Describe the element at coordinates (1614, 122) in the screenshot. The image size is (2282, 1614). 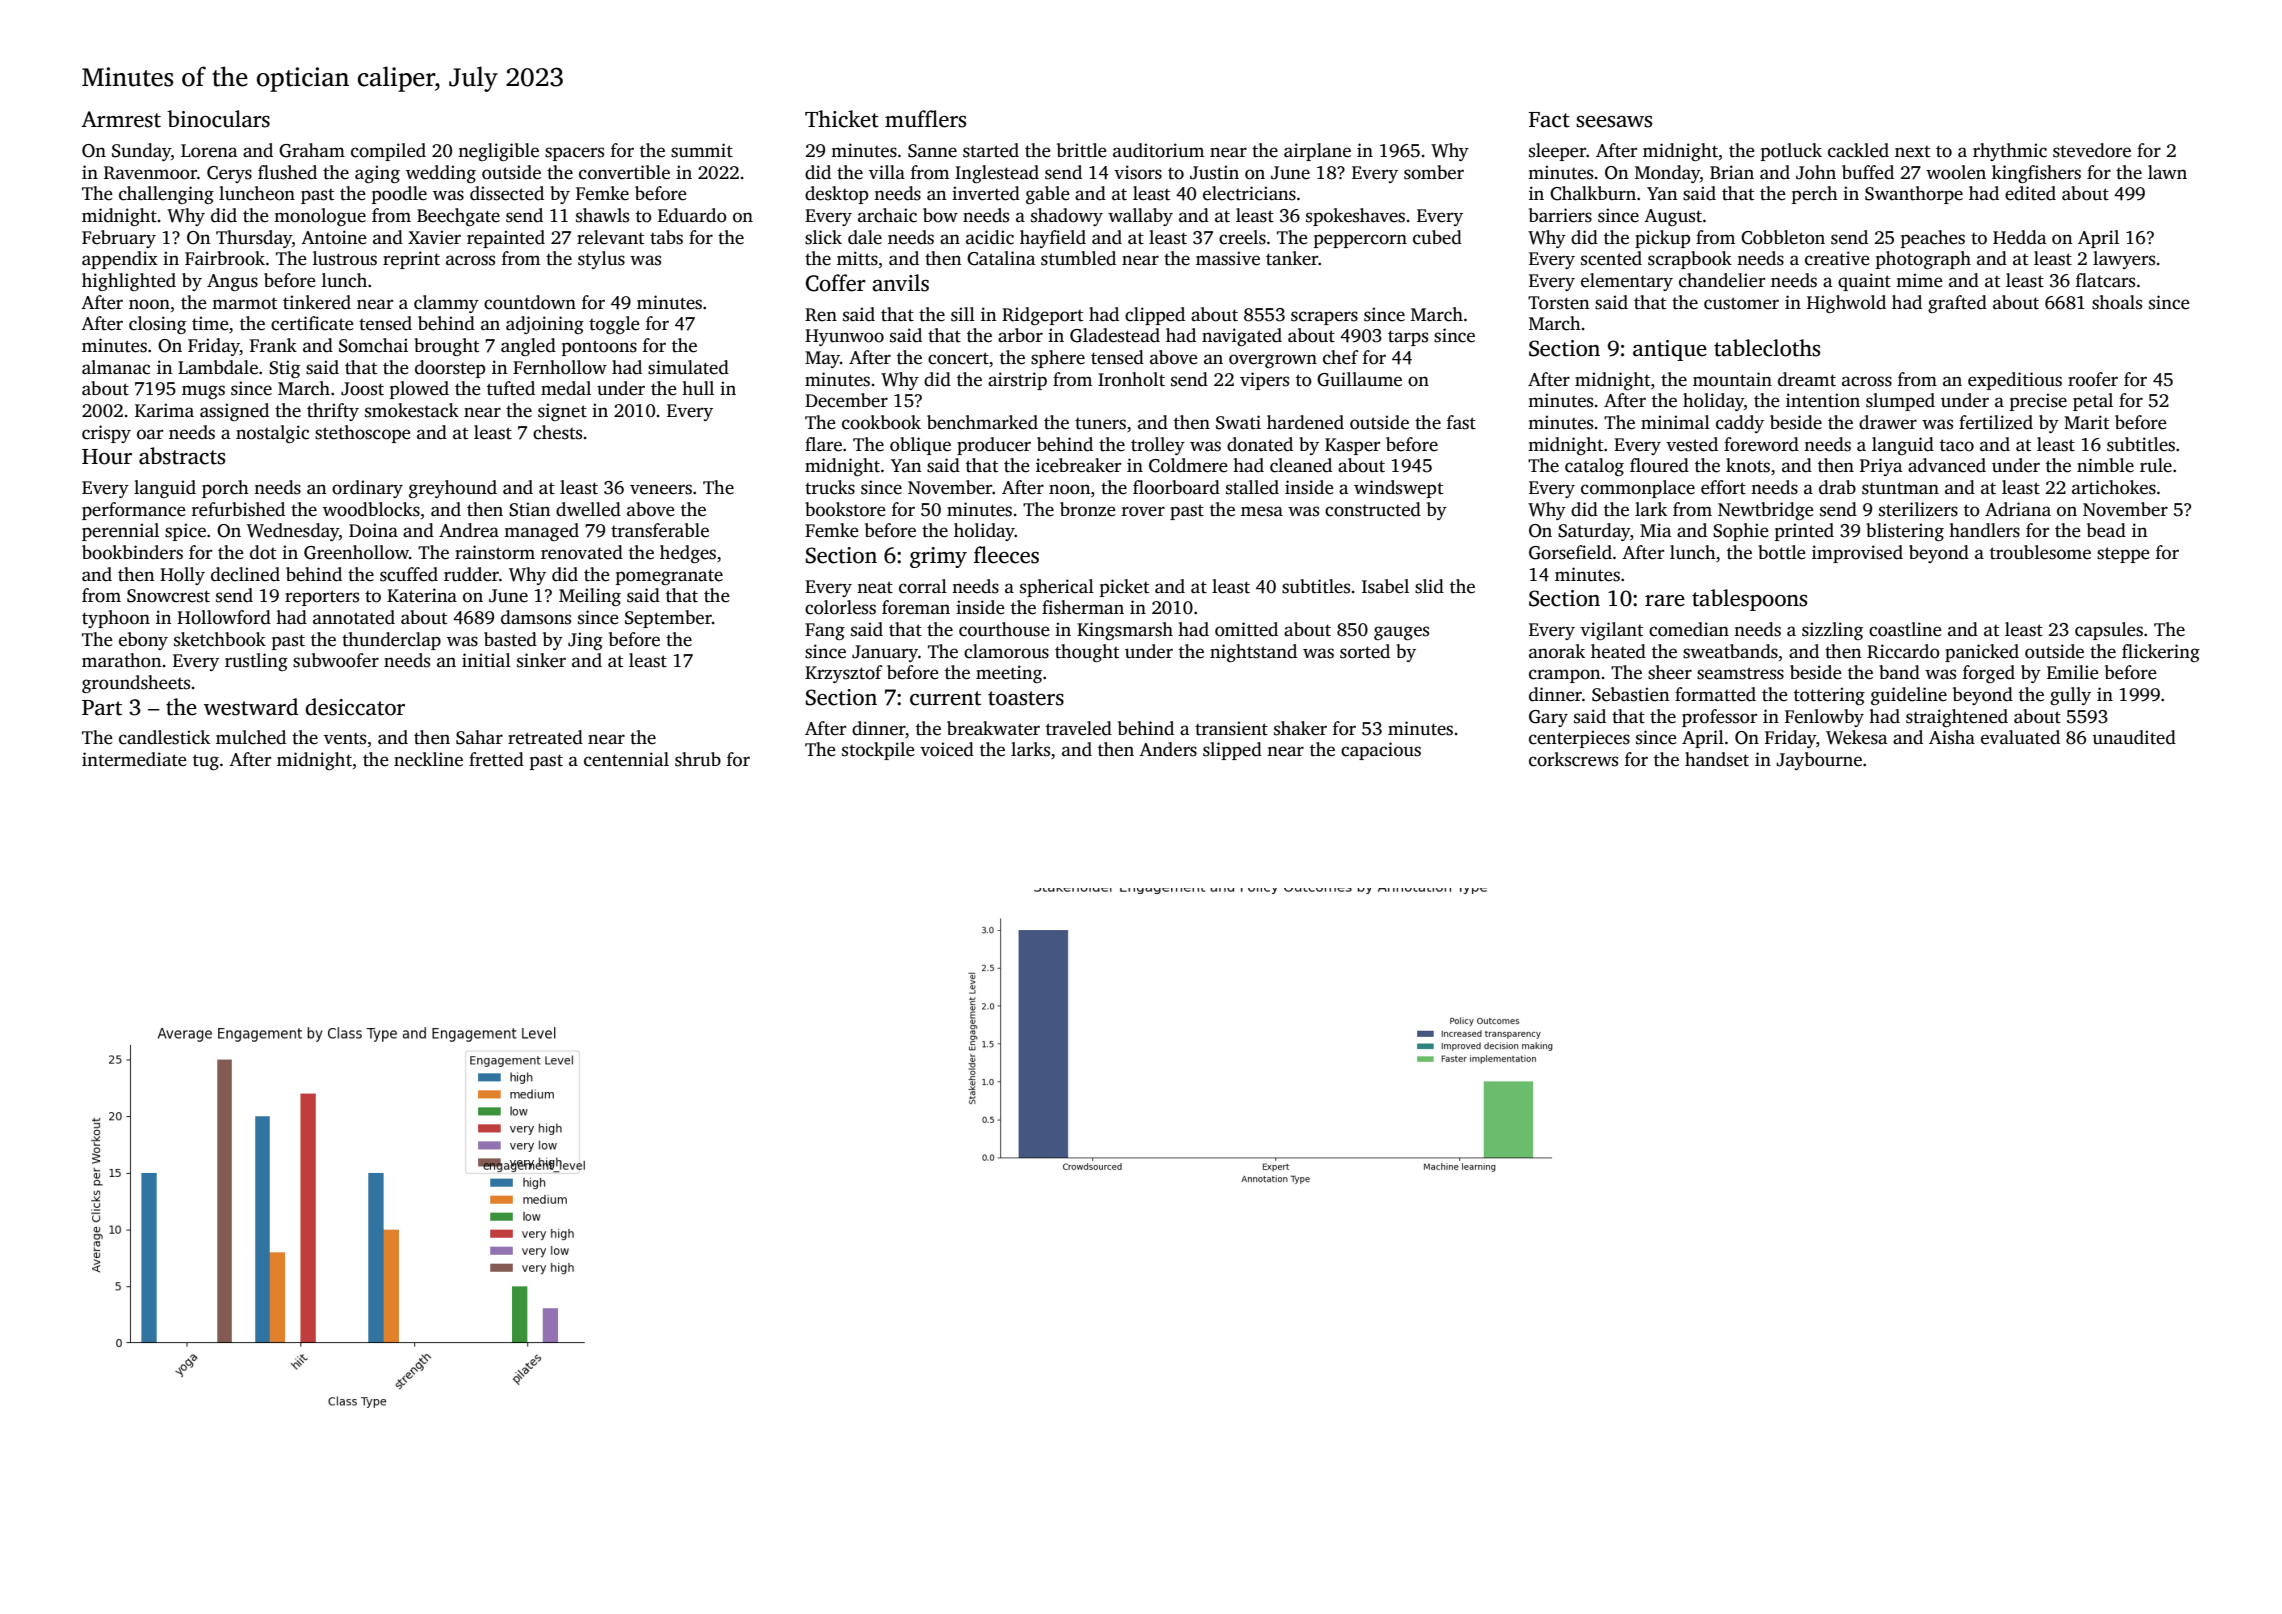
I see `seesaws` at that location.
